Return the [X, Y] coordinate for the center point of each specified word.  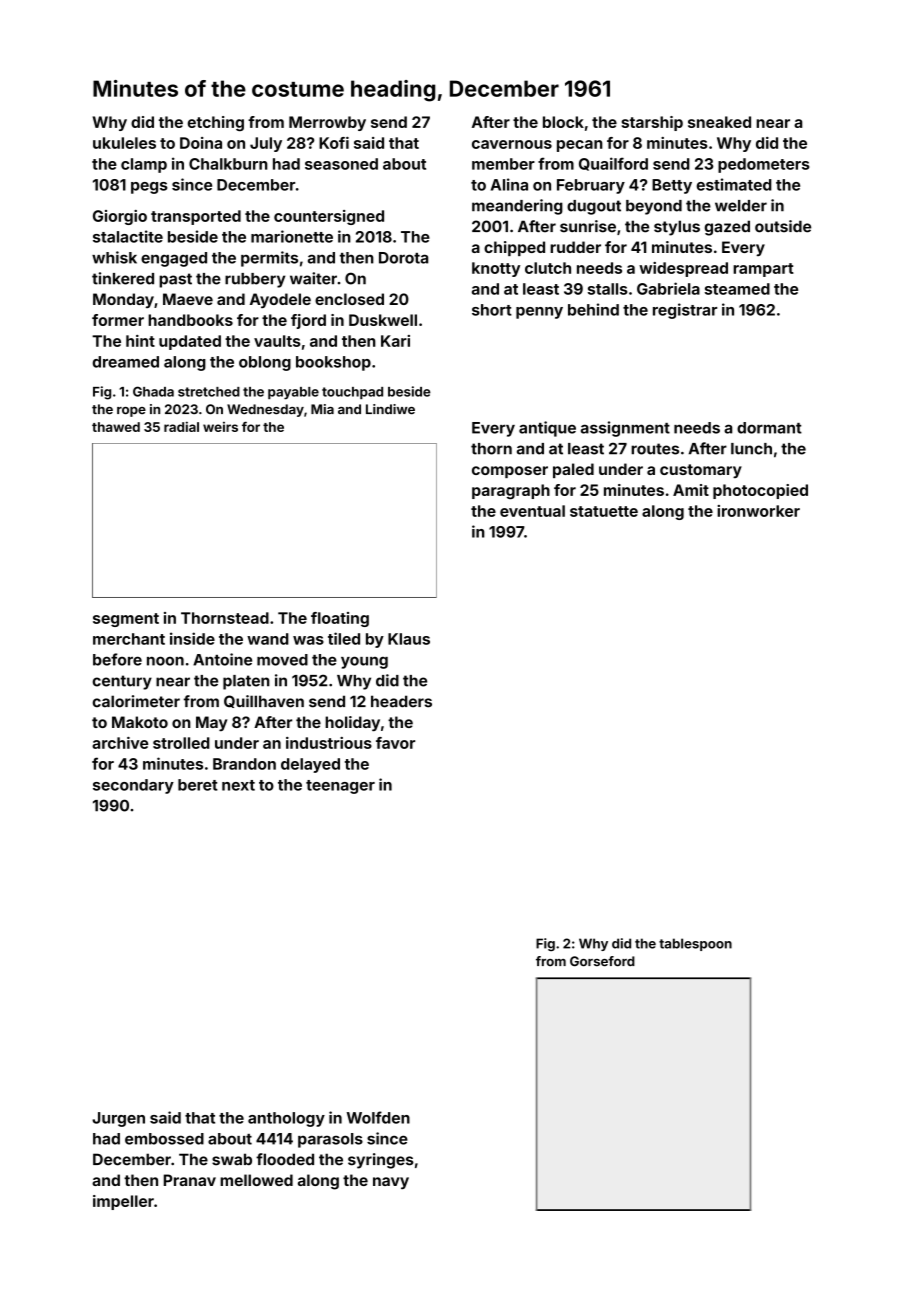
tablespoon [695, 944]
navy [391, 1183]
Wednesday [265, 410]
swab [232, 1159]
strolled [181, 743]
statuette [604, 511]
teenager [340, 787]
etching [216, 123]
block [563, 122]
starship [652, 123]
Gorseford [602, 961]
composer [510, 472]
